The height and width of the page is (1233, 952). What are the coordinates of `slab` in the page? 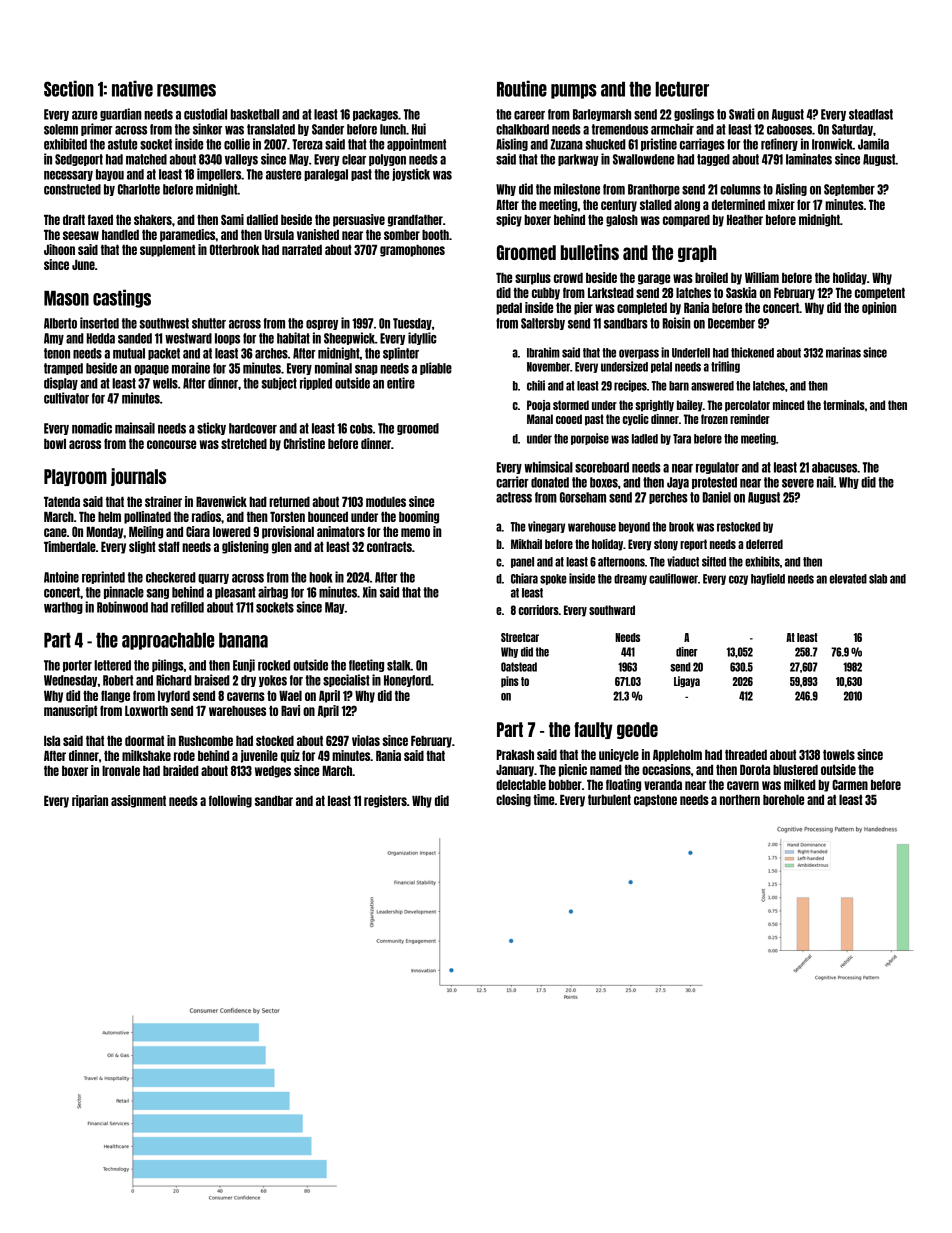 It's located at (878, 579).
